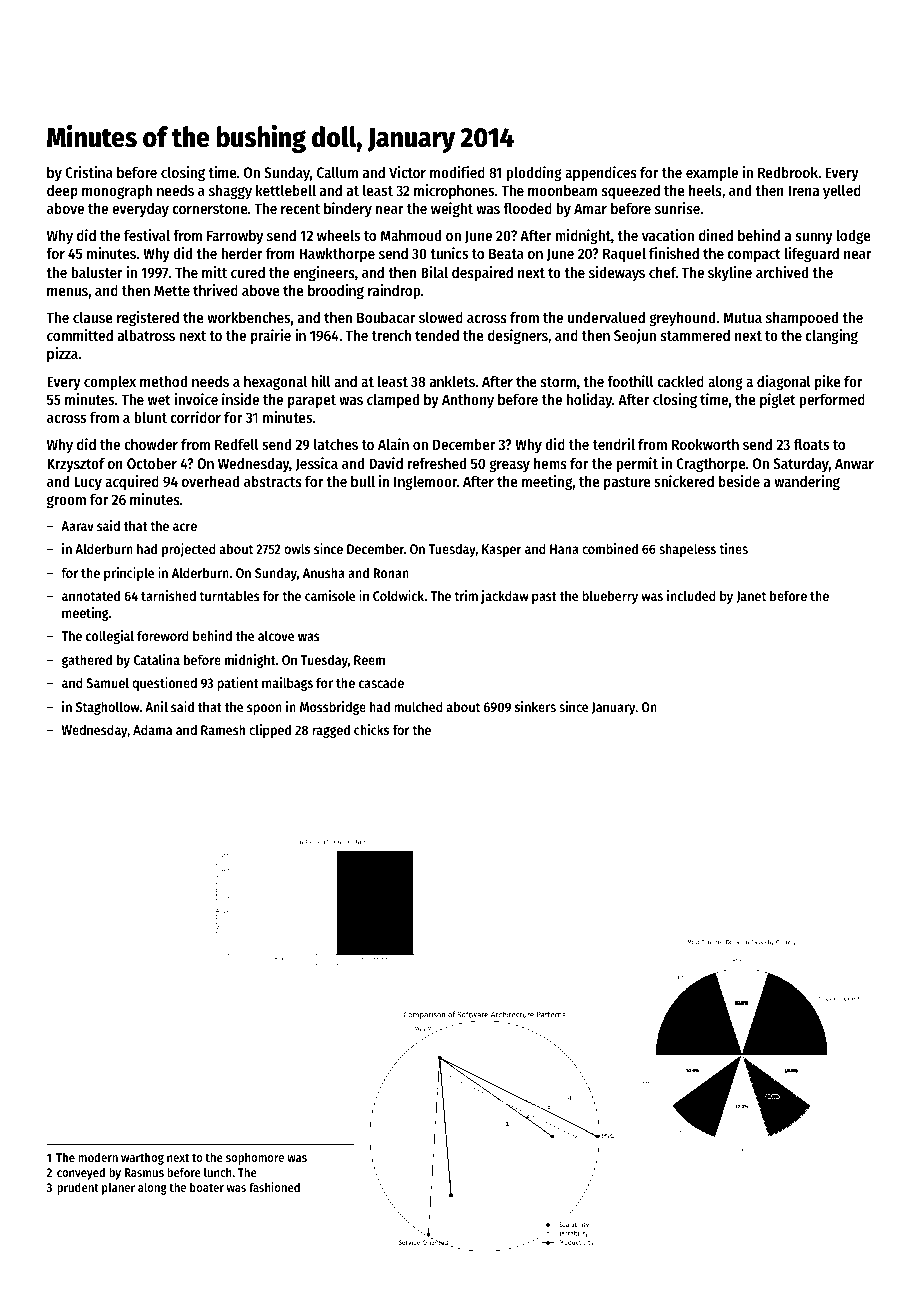 This document has height=1308, width=924. What do you see at coordinates (535, 706) in the document?
I see `sinkers` at bounding box center [535, 706].
